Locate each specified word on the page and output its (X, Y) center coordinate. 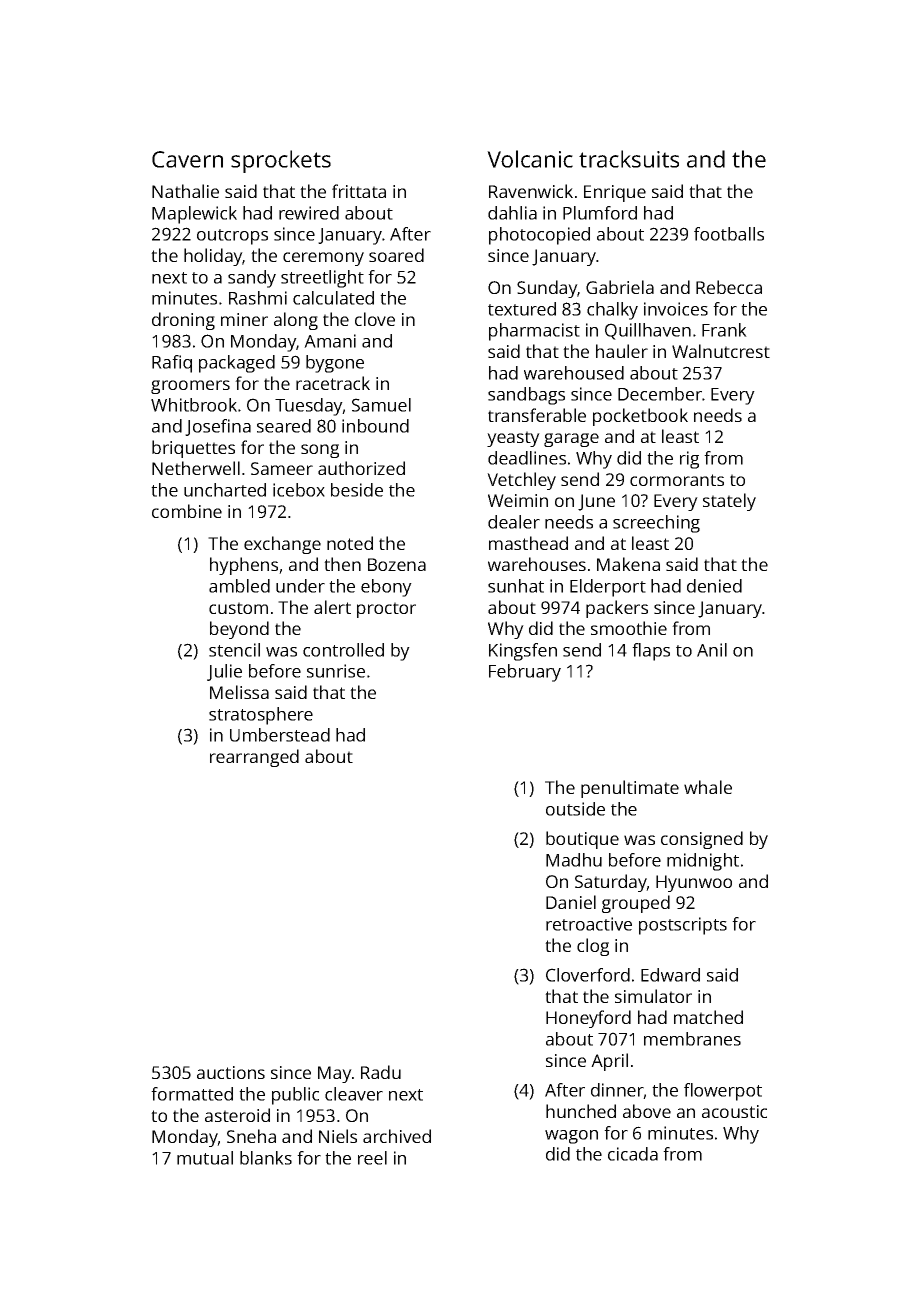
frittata (359, 191)
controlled (343, 650)
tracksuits (629, 159)
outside (575, 809)
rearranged (254, 758)
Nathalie (185, 191)
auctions (231, 1072)
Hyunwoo (694, 883)
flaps (651, 652)
